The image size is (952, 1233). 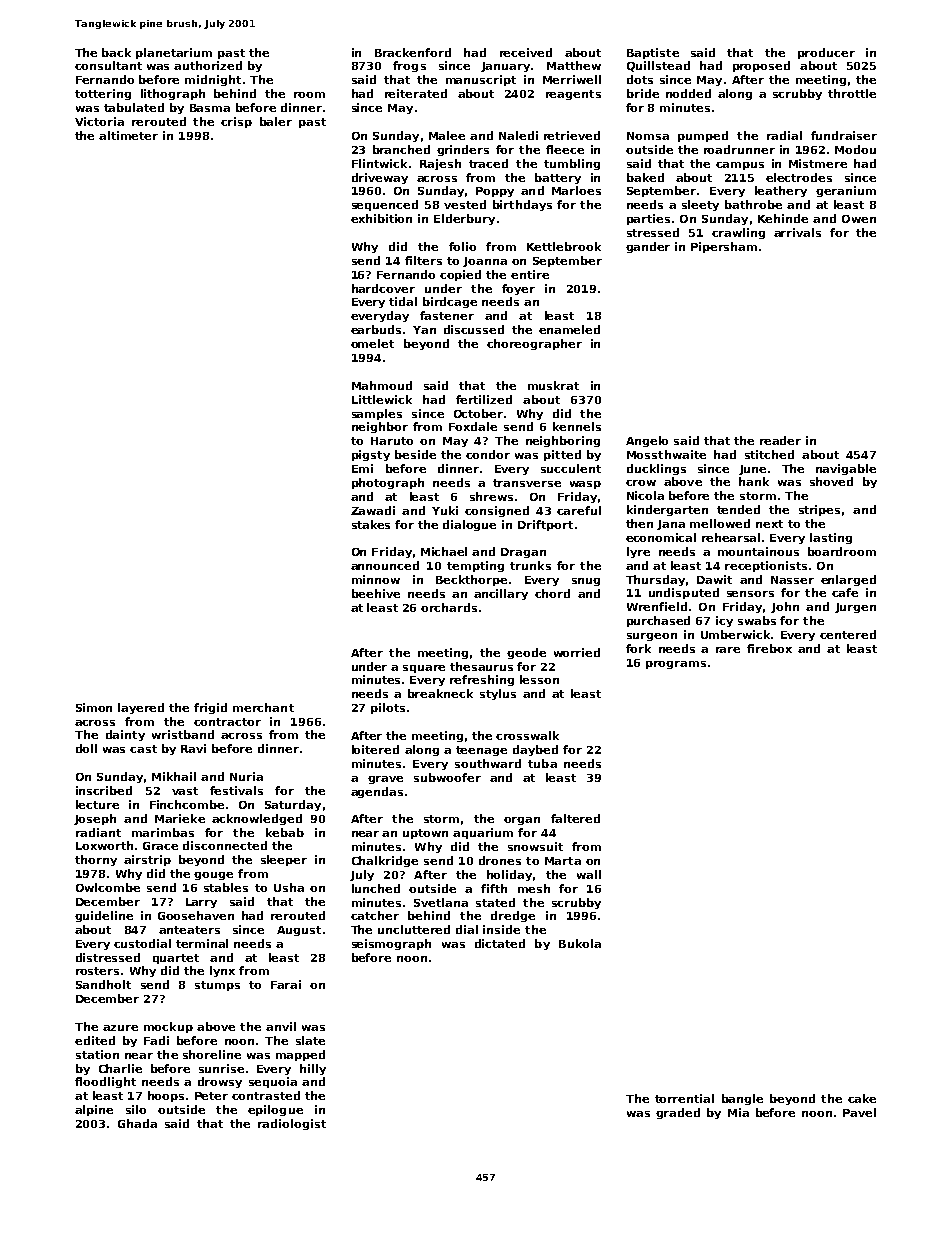 What do you see at coordinates (376, 593) in the page?
I see `beehive` at bounding box center [376, 593].
